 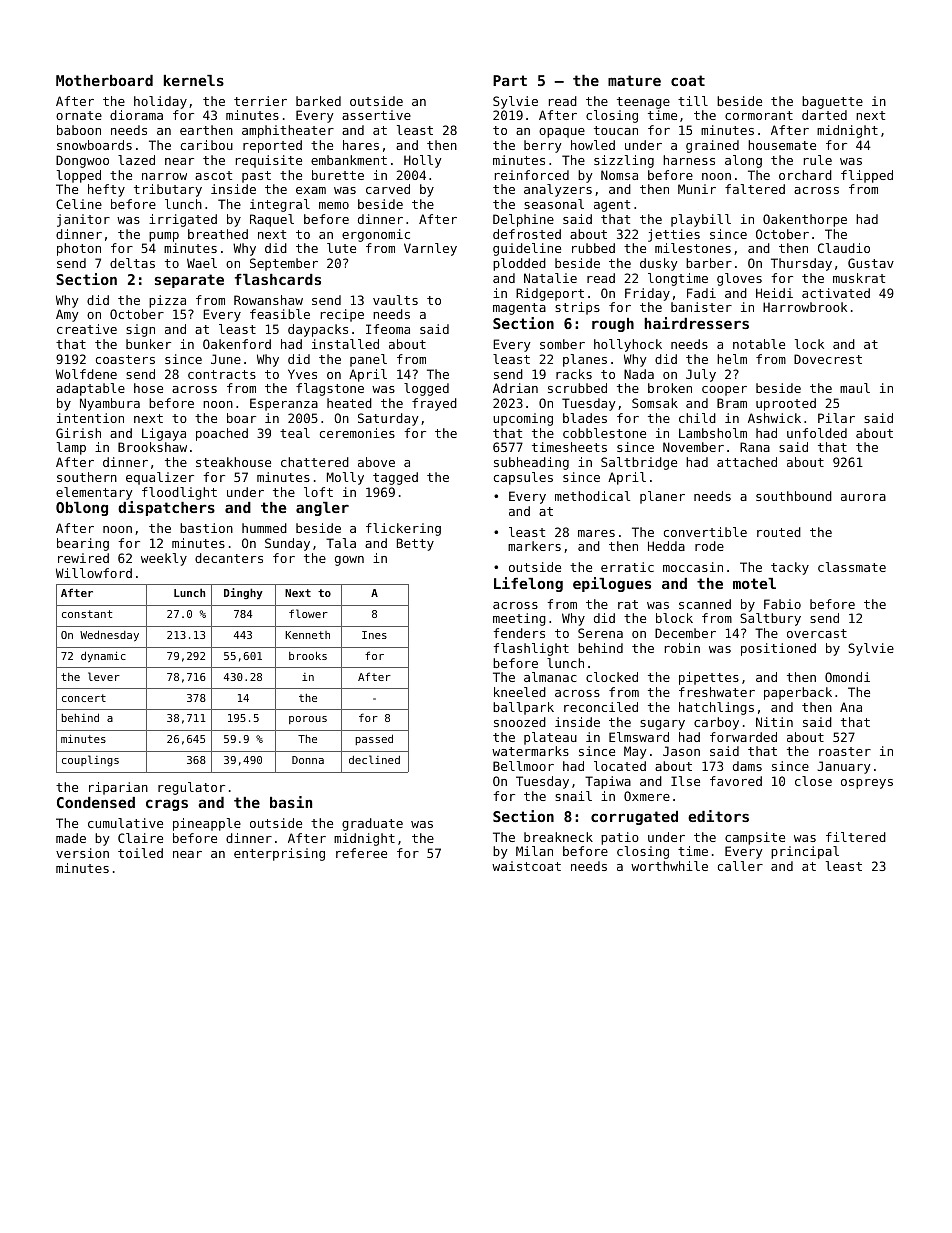 I want to click on Bellmoor, so click(x=523, y=766).
